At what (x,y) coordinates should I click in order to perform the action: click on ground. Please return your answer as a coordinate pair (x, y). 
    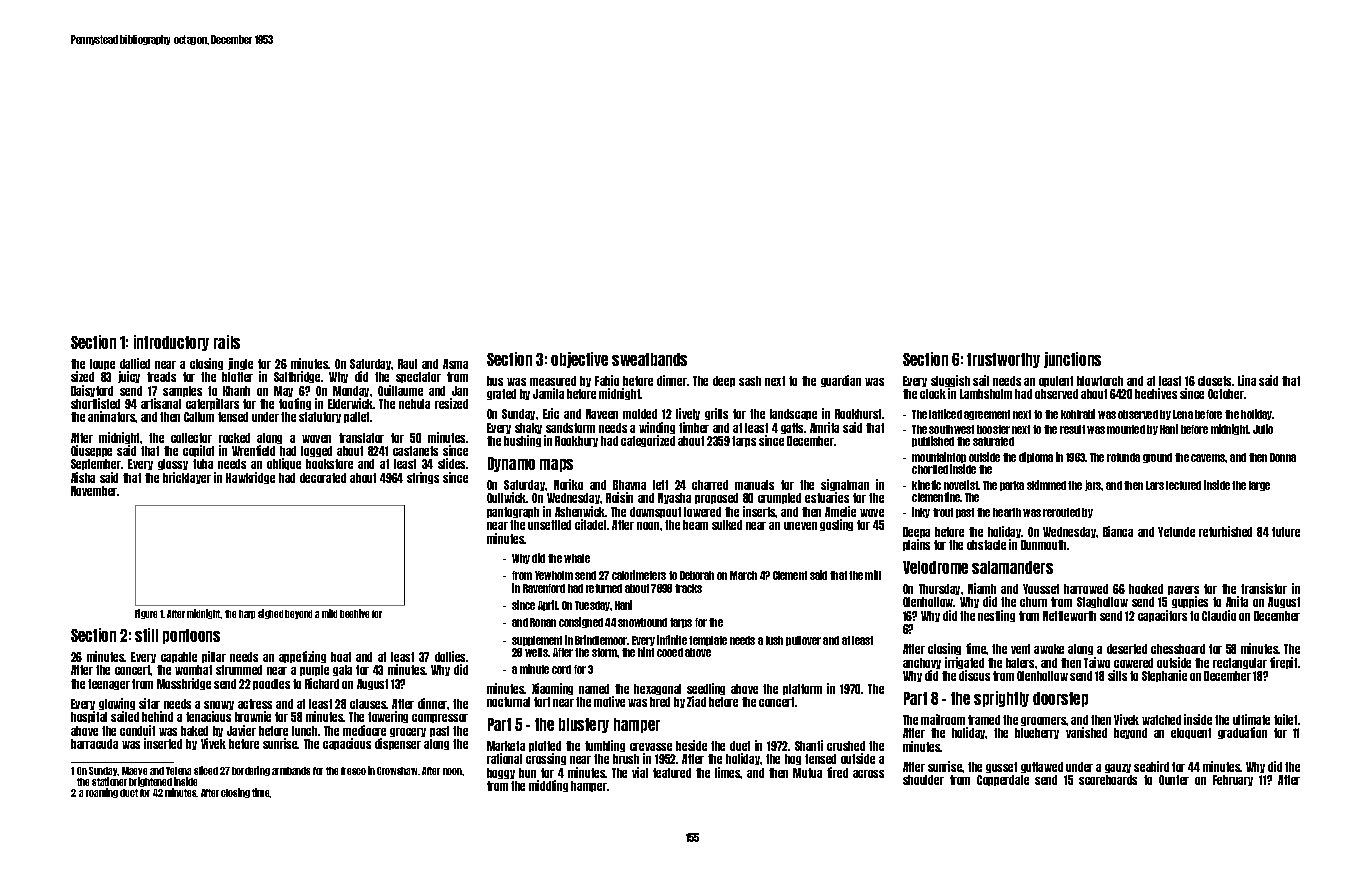
    Looking at the image, I should click on (1157, 458).
